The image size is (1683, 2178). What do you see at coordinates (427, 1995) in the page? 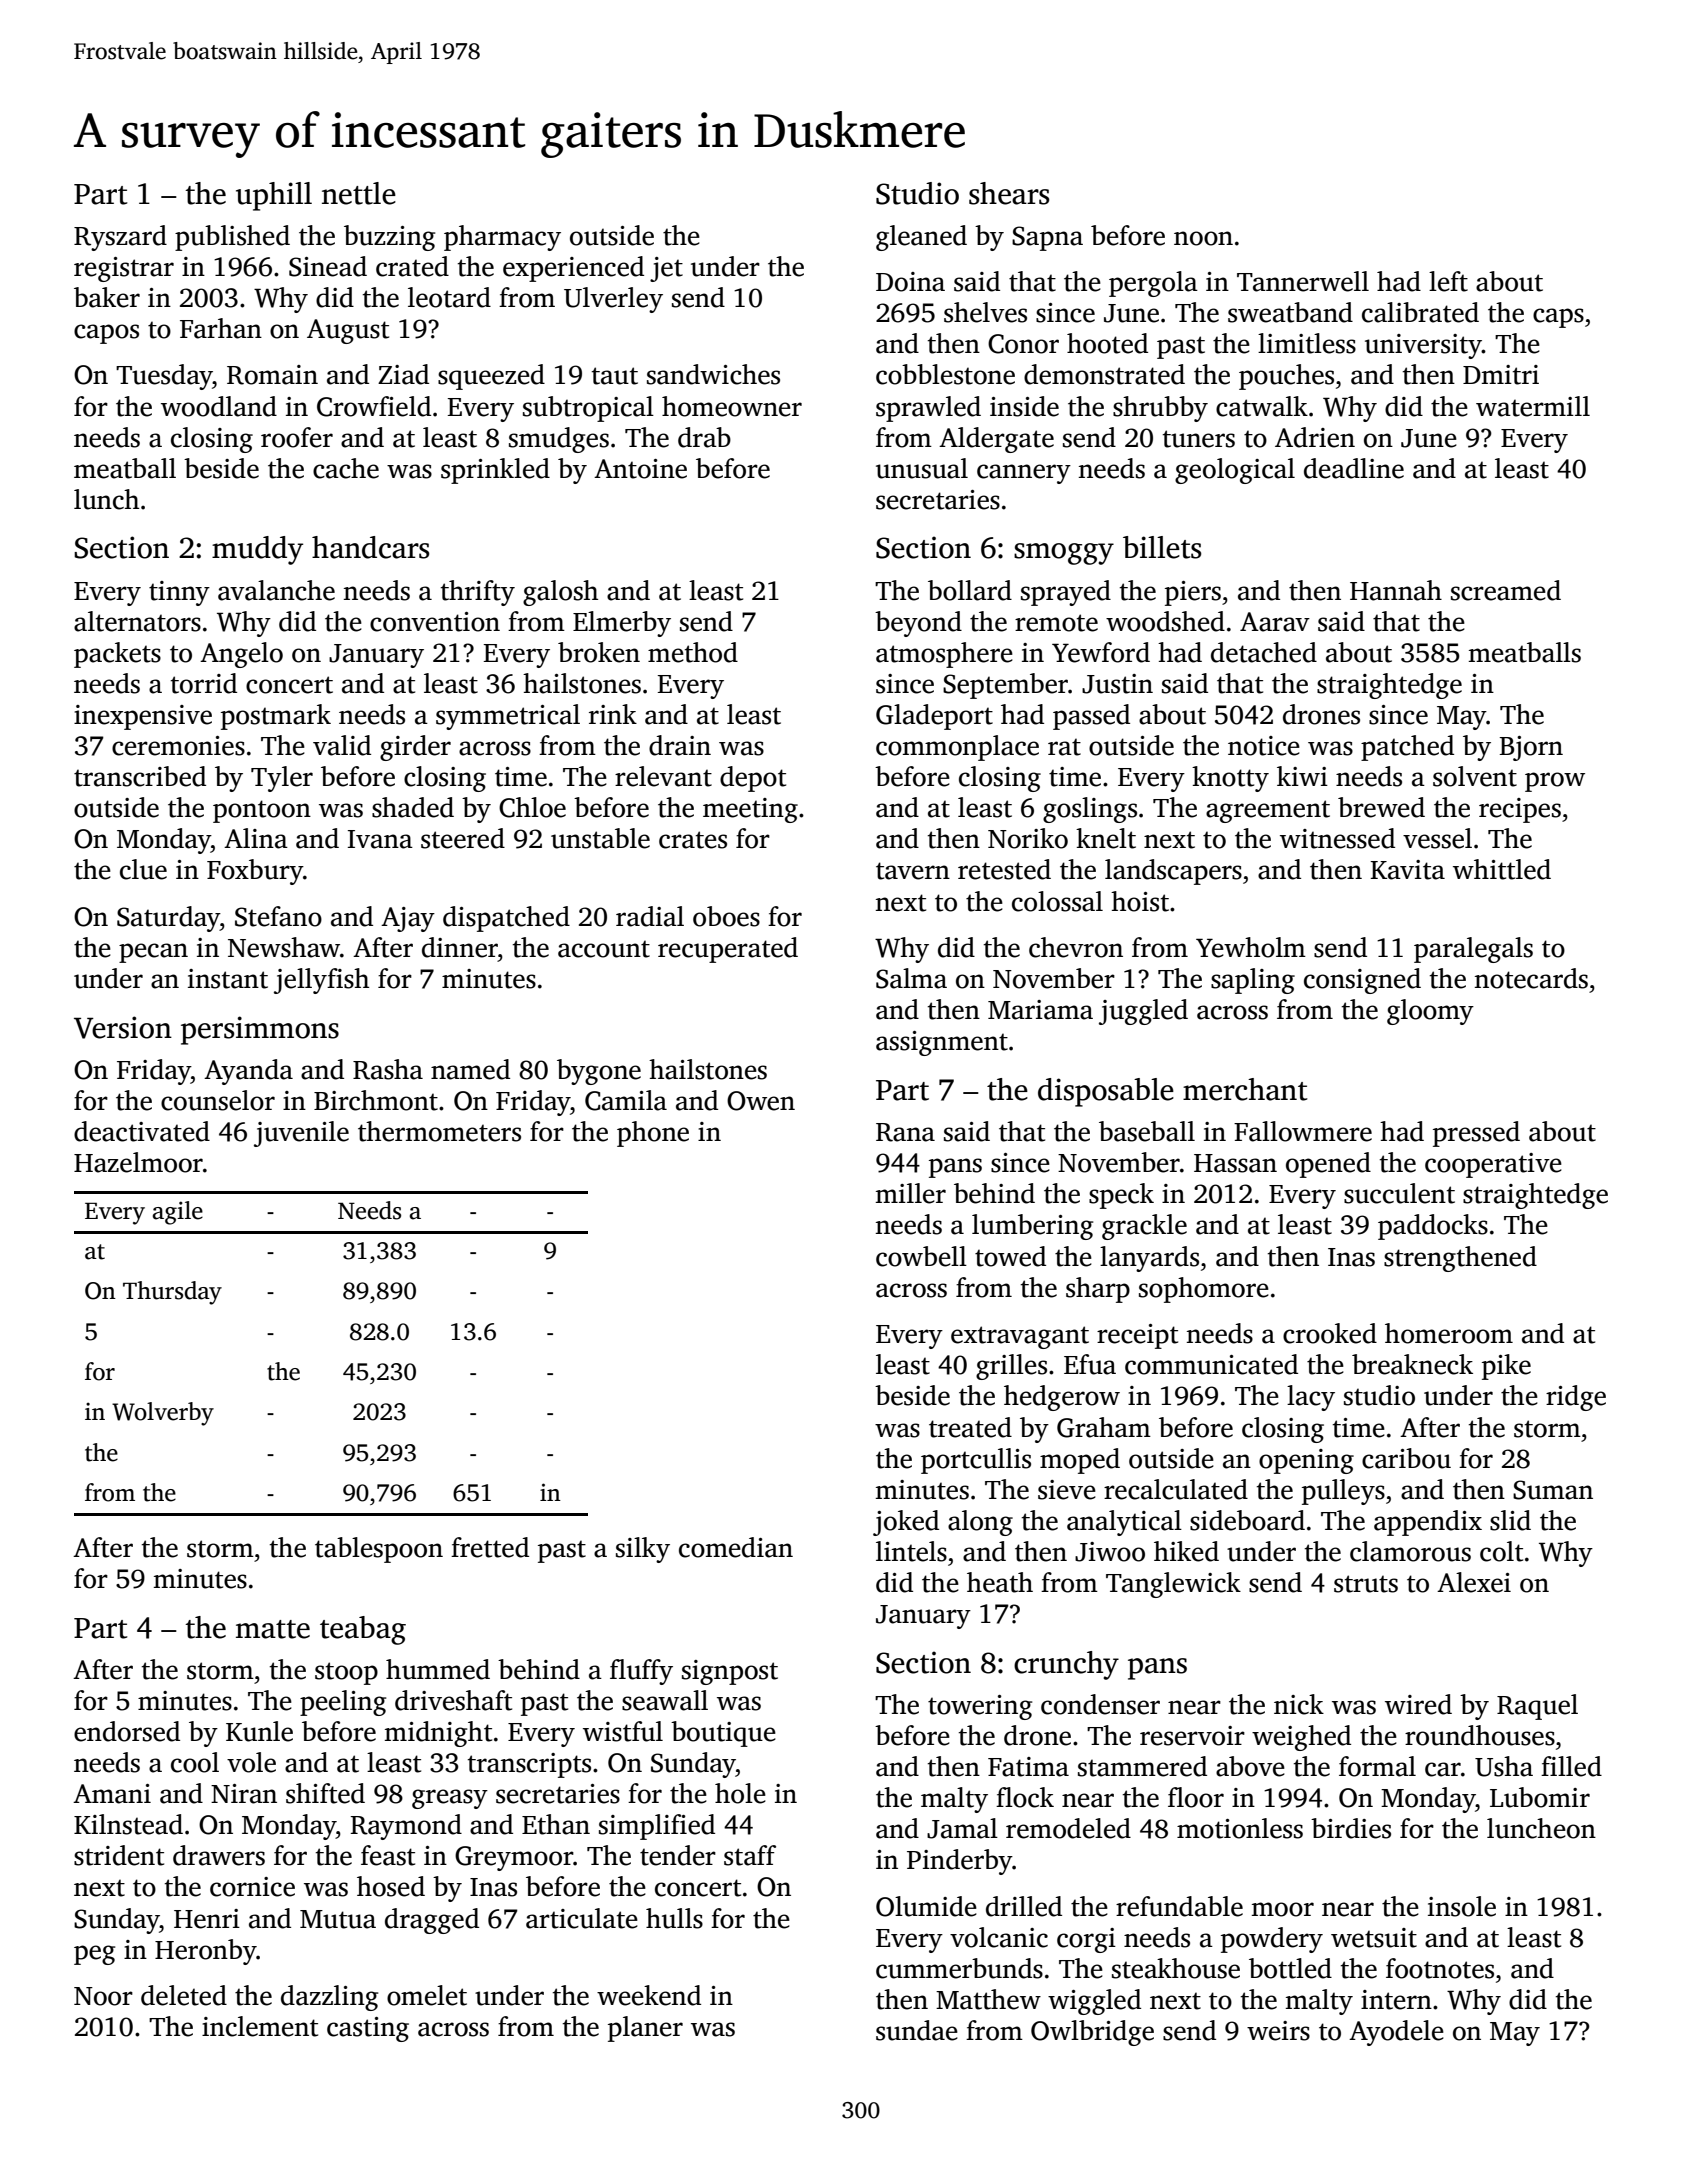
I see `omelet` at bounding box center [427, 1995].
